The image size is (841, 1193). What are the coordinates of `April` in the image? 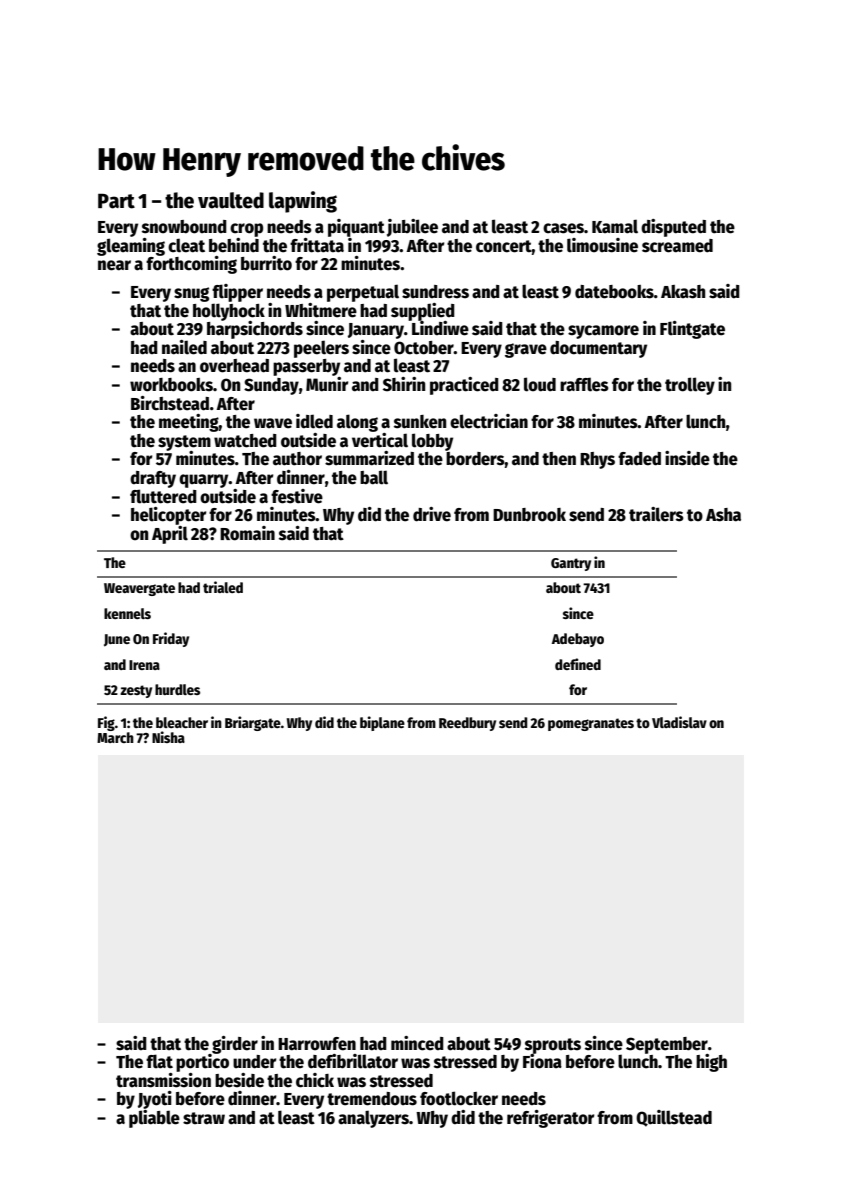 It's located at (170, 535).
